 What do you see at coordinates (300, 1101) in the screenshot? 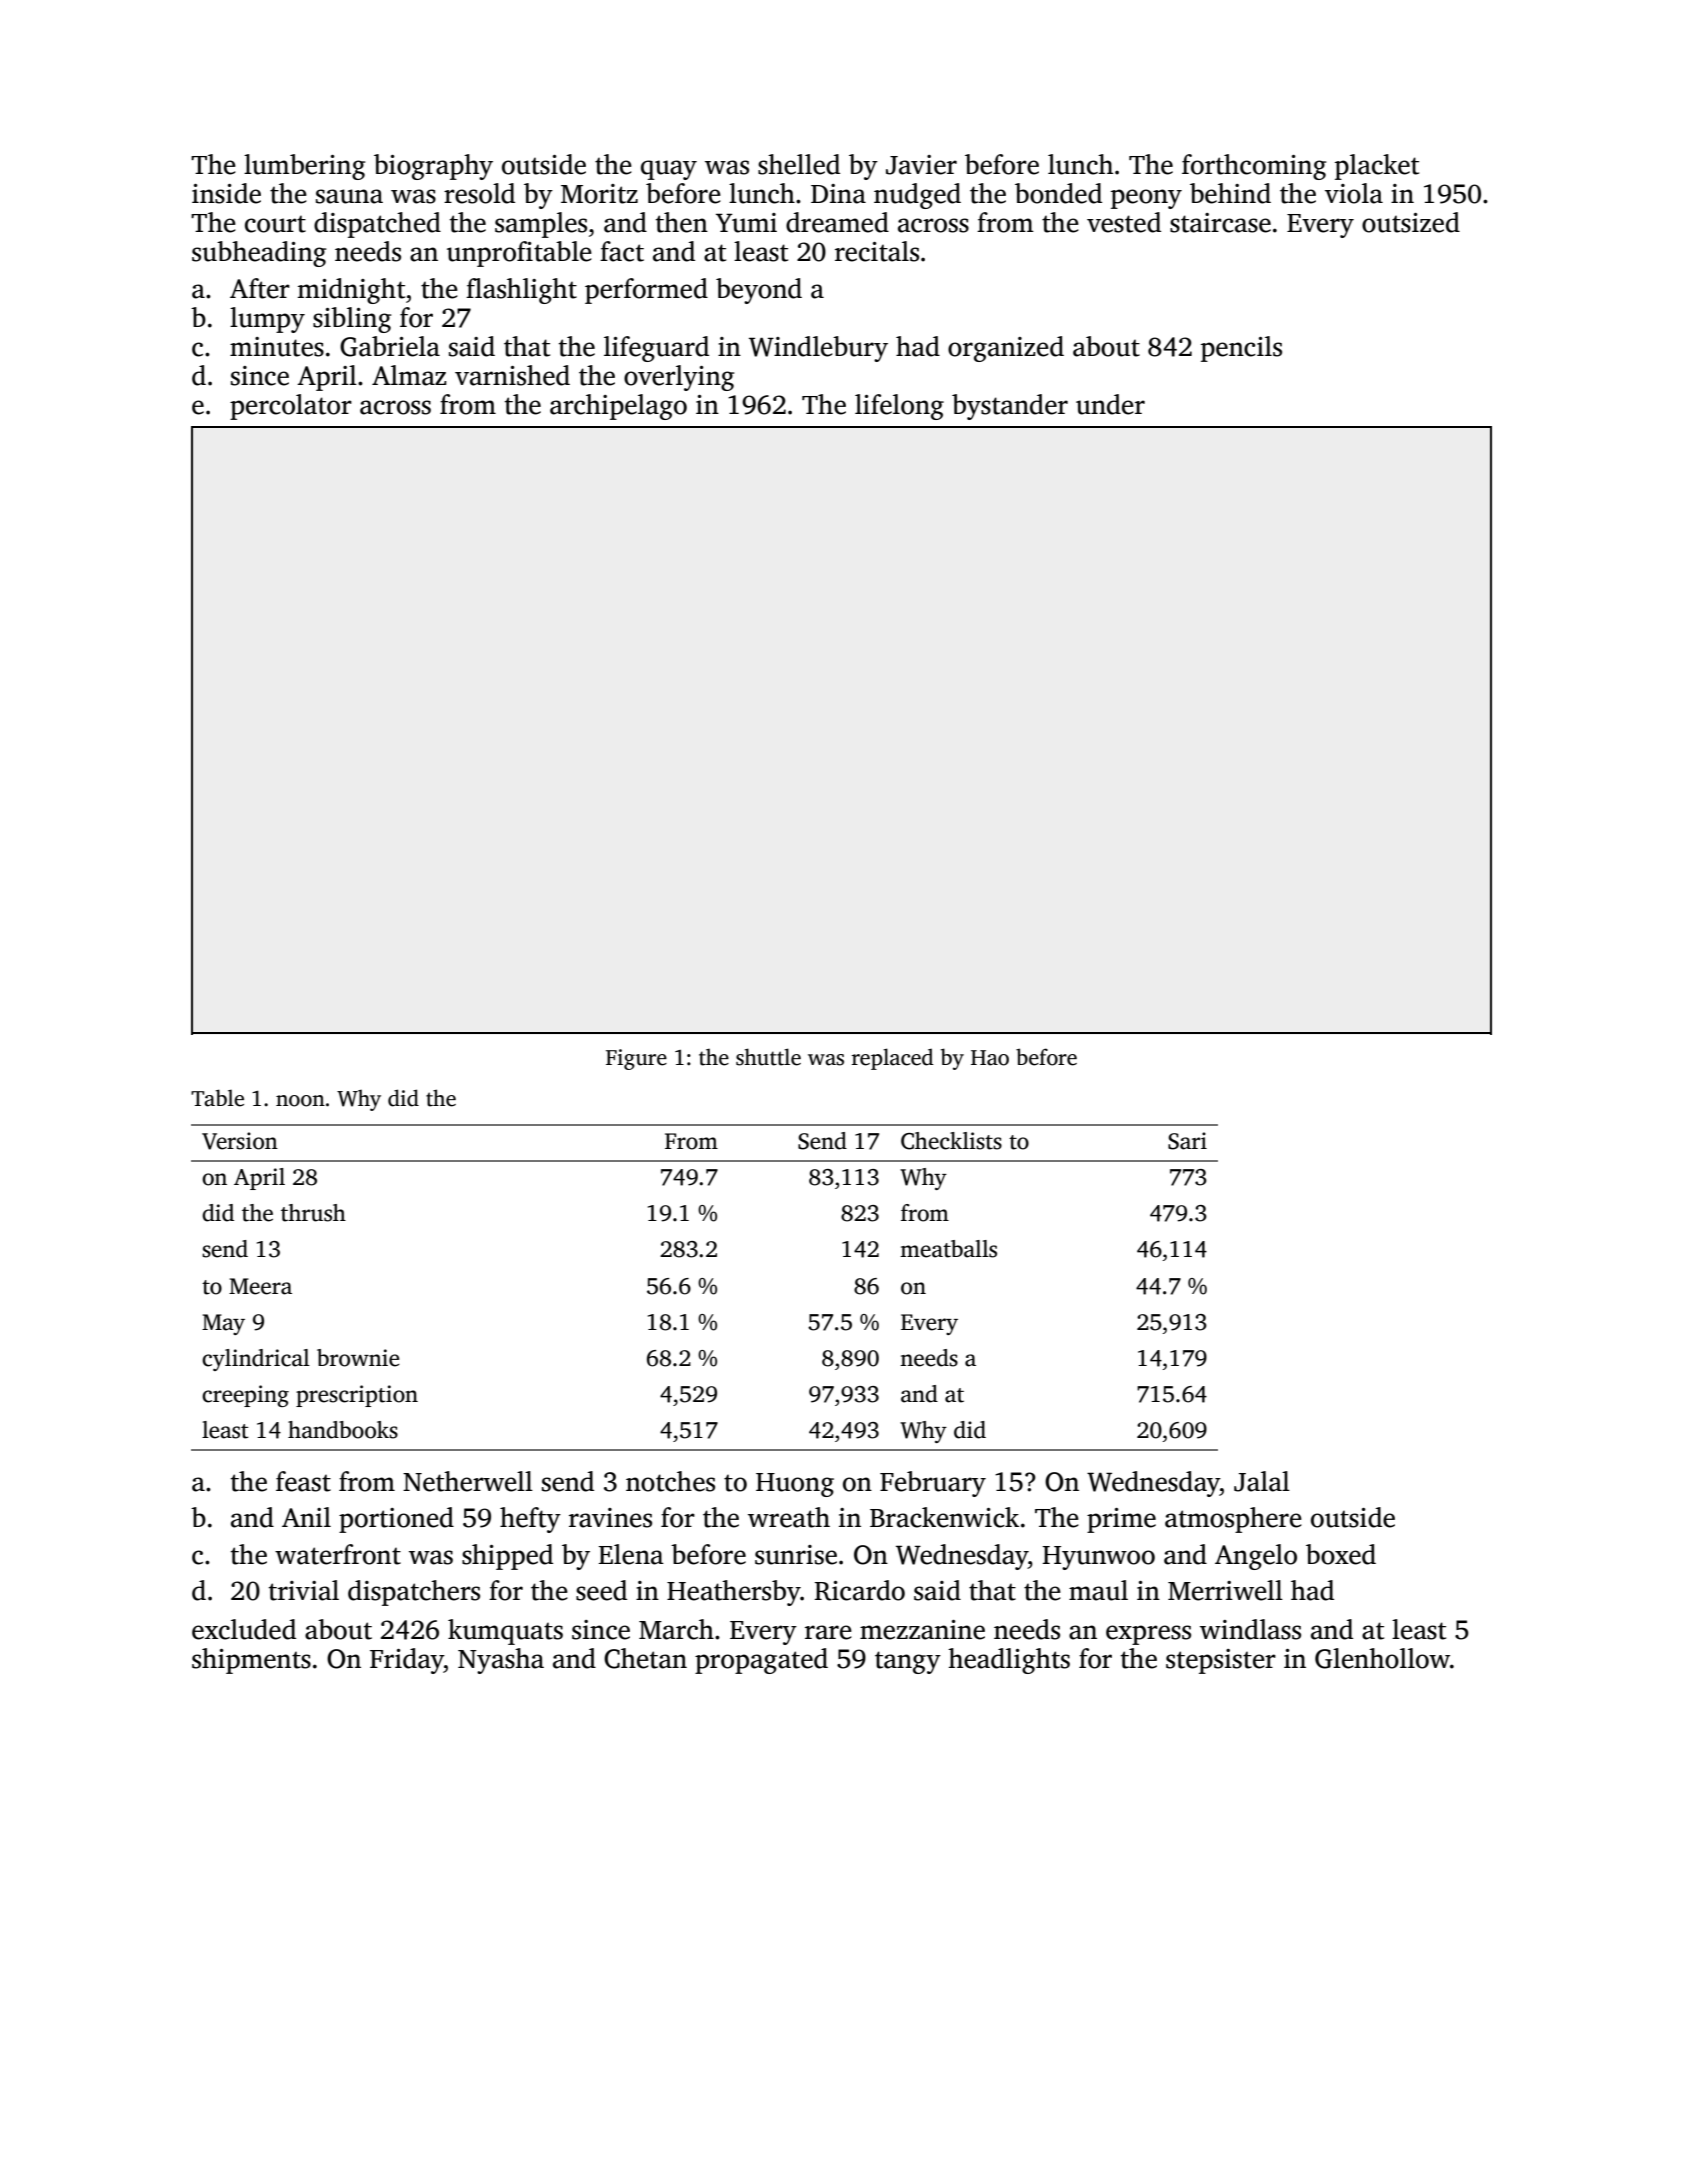
I see `noon` at bounding box center [300, 1101].
